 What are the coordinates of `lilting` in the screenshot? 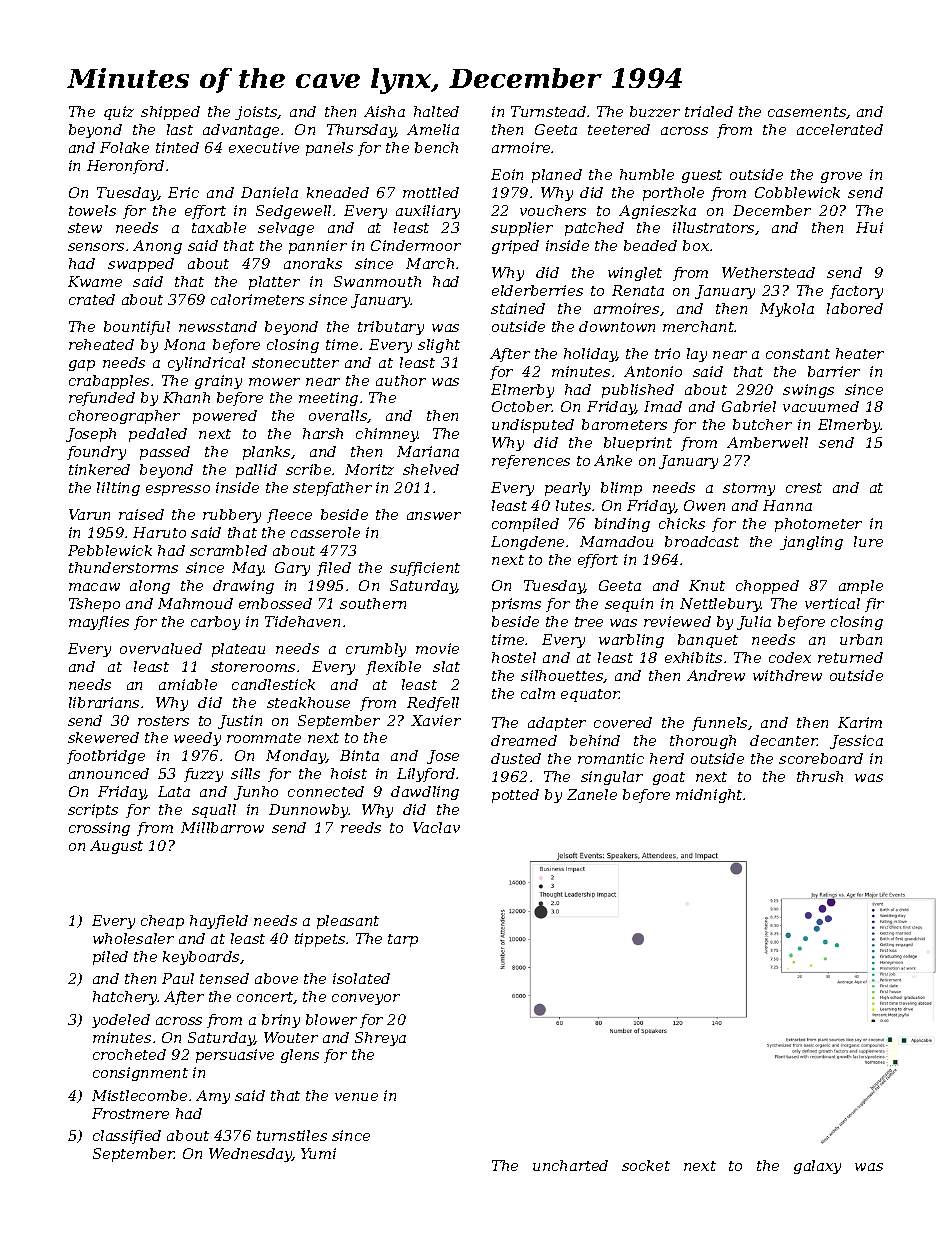 It's located at (118, 489).
